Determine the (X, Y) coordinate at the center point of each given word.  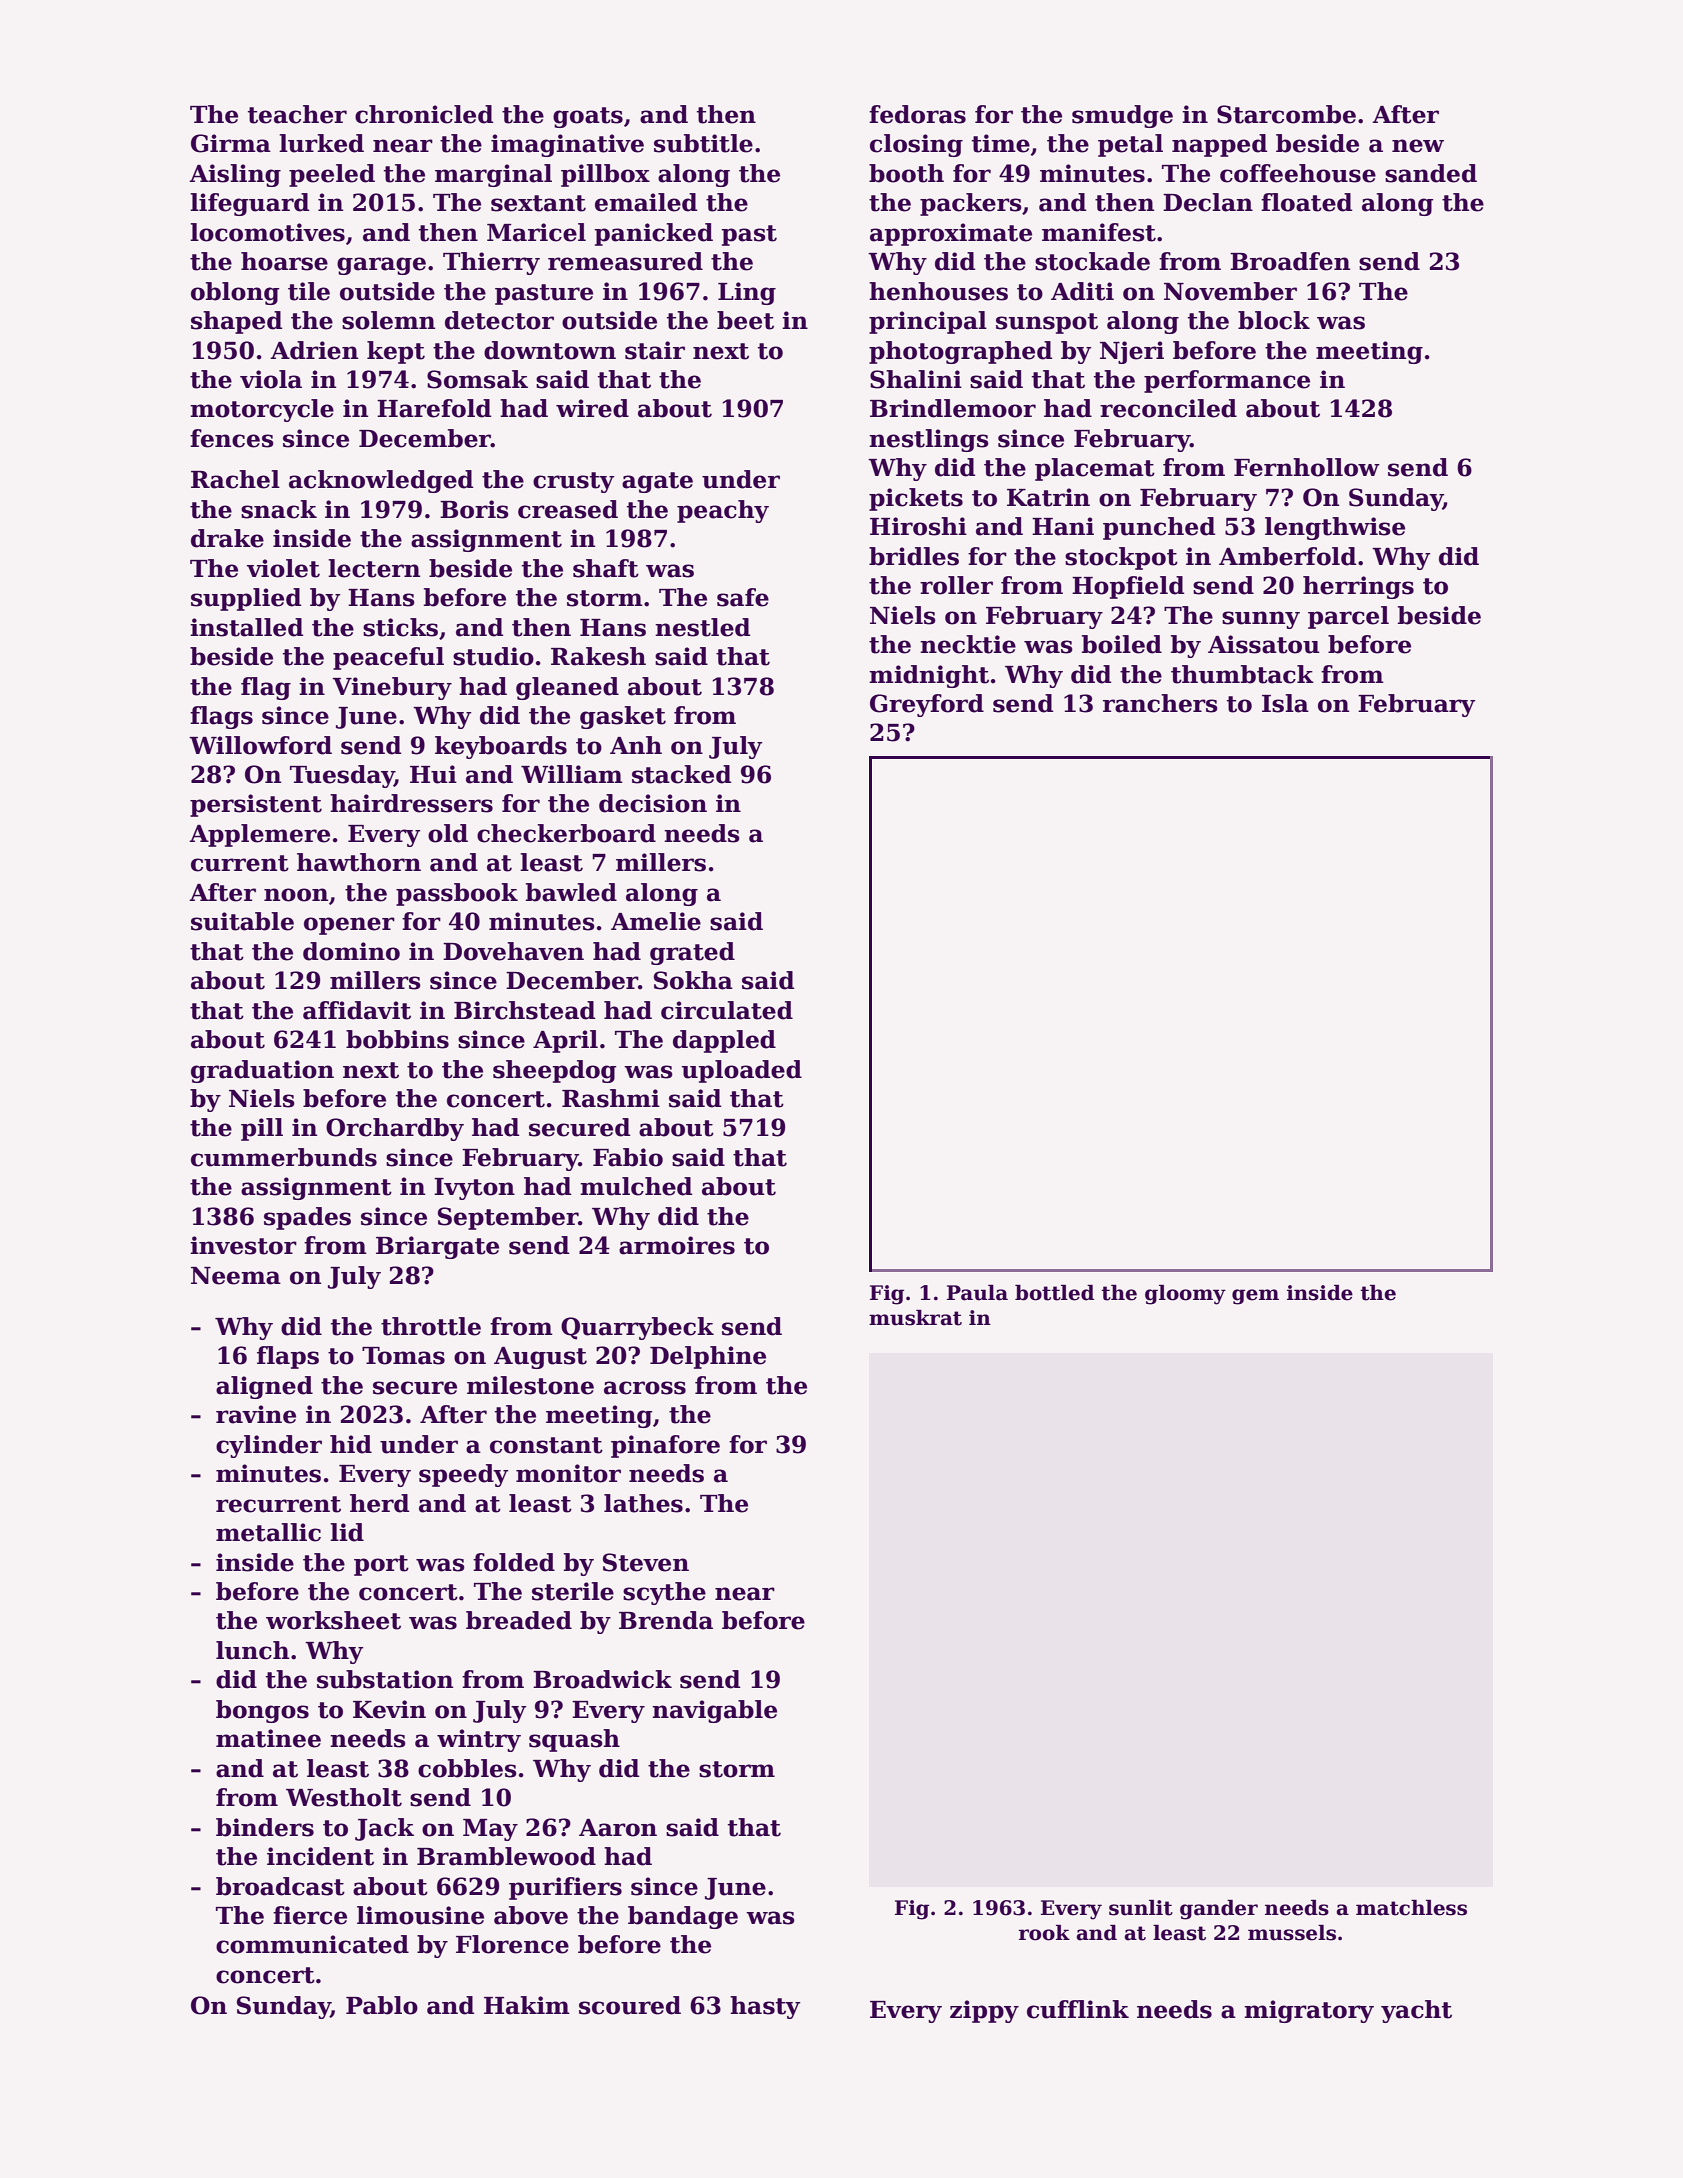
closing (916, 145)
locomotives (267, 232)
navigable (714, 1711)
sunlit (1141, 1908)
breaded (519, 1620)
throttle (431, 1326)
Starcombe (1286, 114)
